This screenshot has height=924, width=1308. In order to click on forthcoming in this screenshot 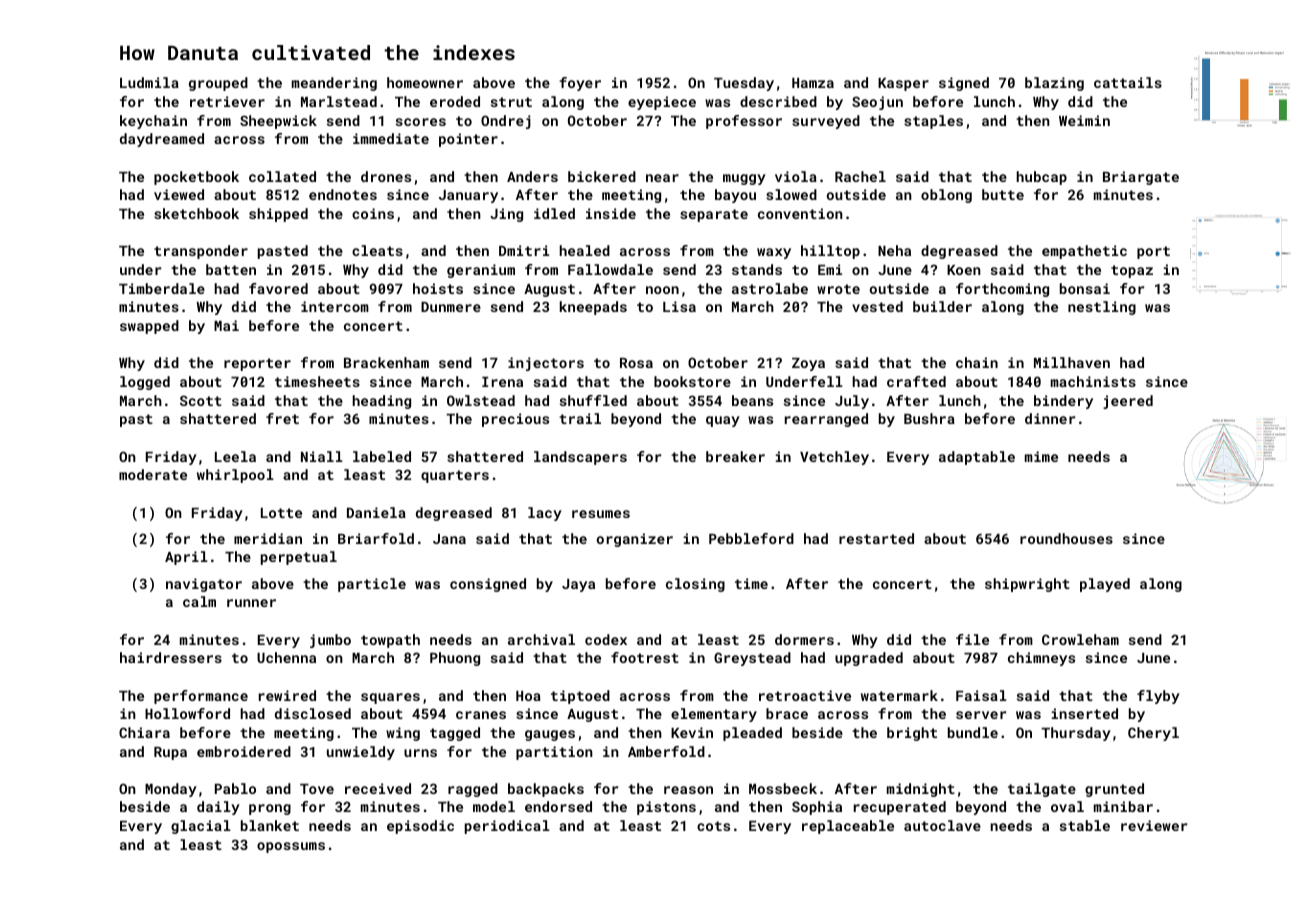, I will do `click(1002, 290)`.
